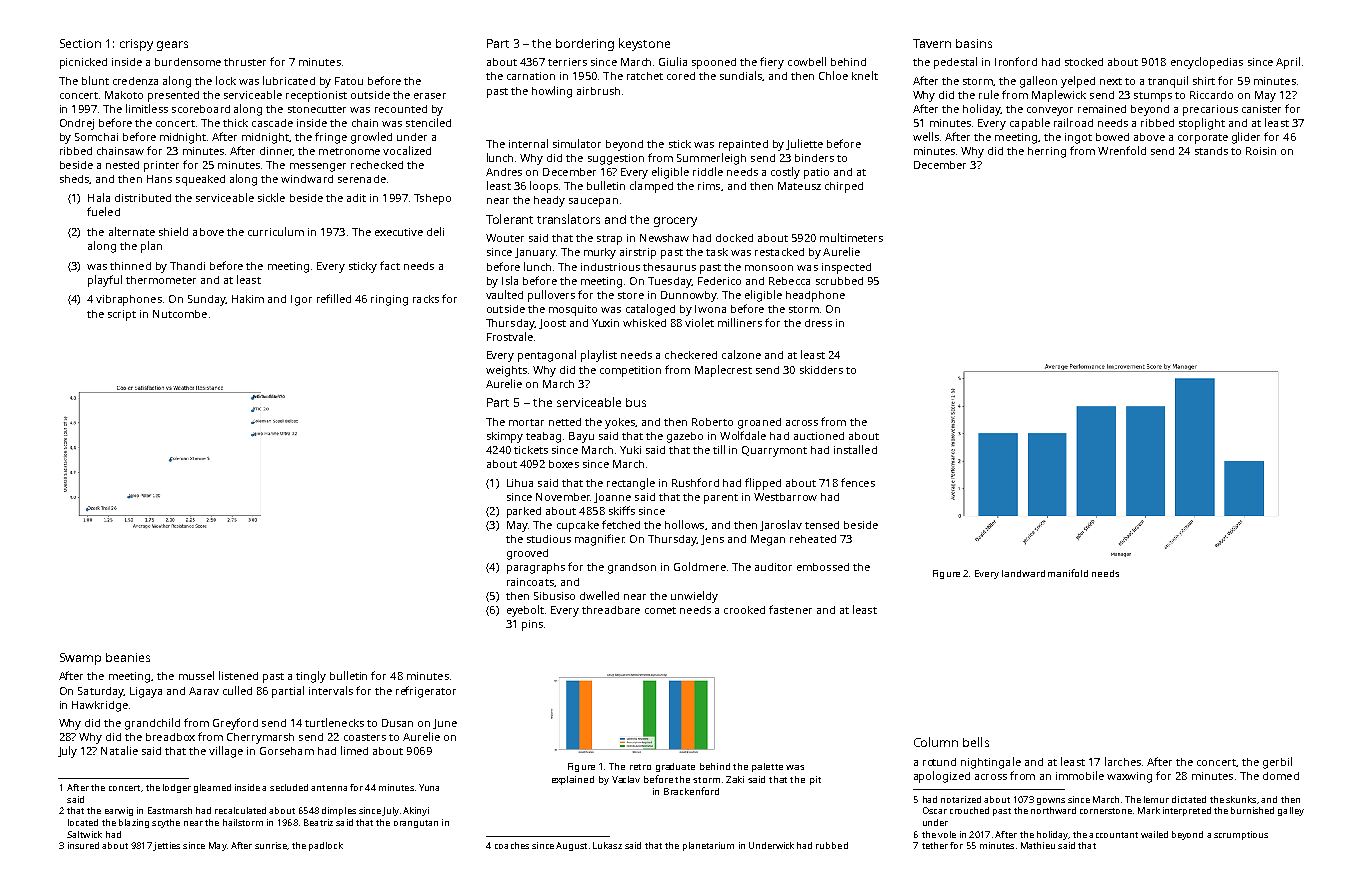 The height and width of the screenshot is (887, 1372). I want to click on Igor, so click(301, 300).
